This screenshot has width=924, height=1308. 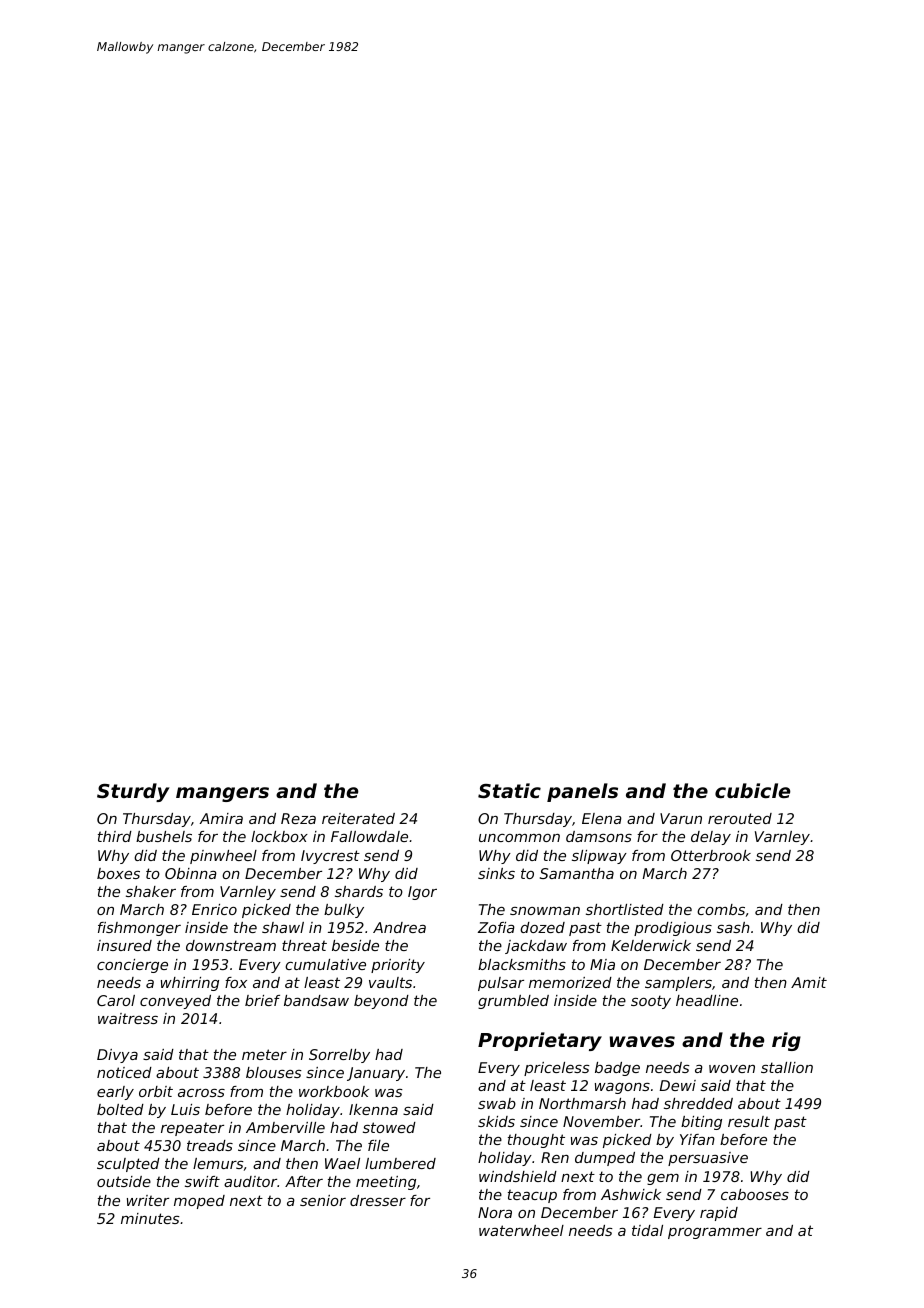 I want to click on Sturdy, so click(x=133, y=792).
